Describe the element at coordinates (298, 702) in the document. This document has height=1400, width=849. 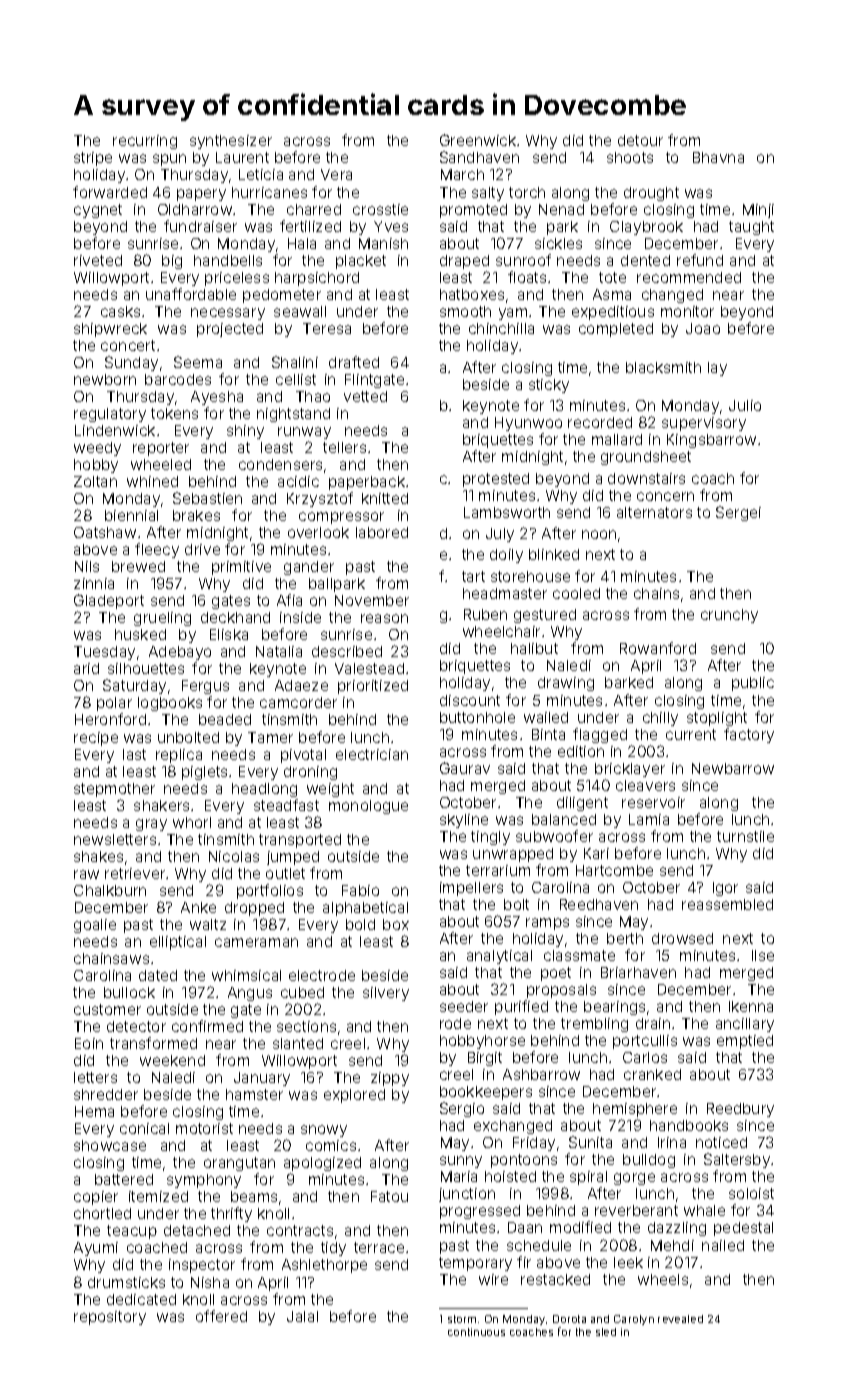
I see `camcorder` at that location.
